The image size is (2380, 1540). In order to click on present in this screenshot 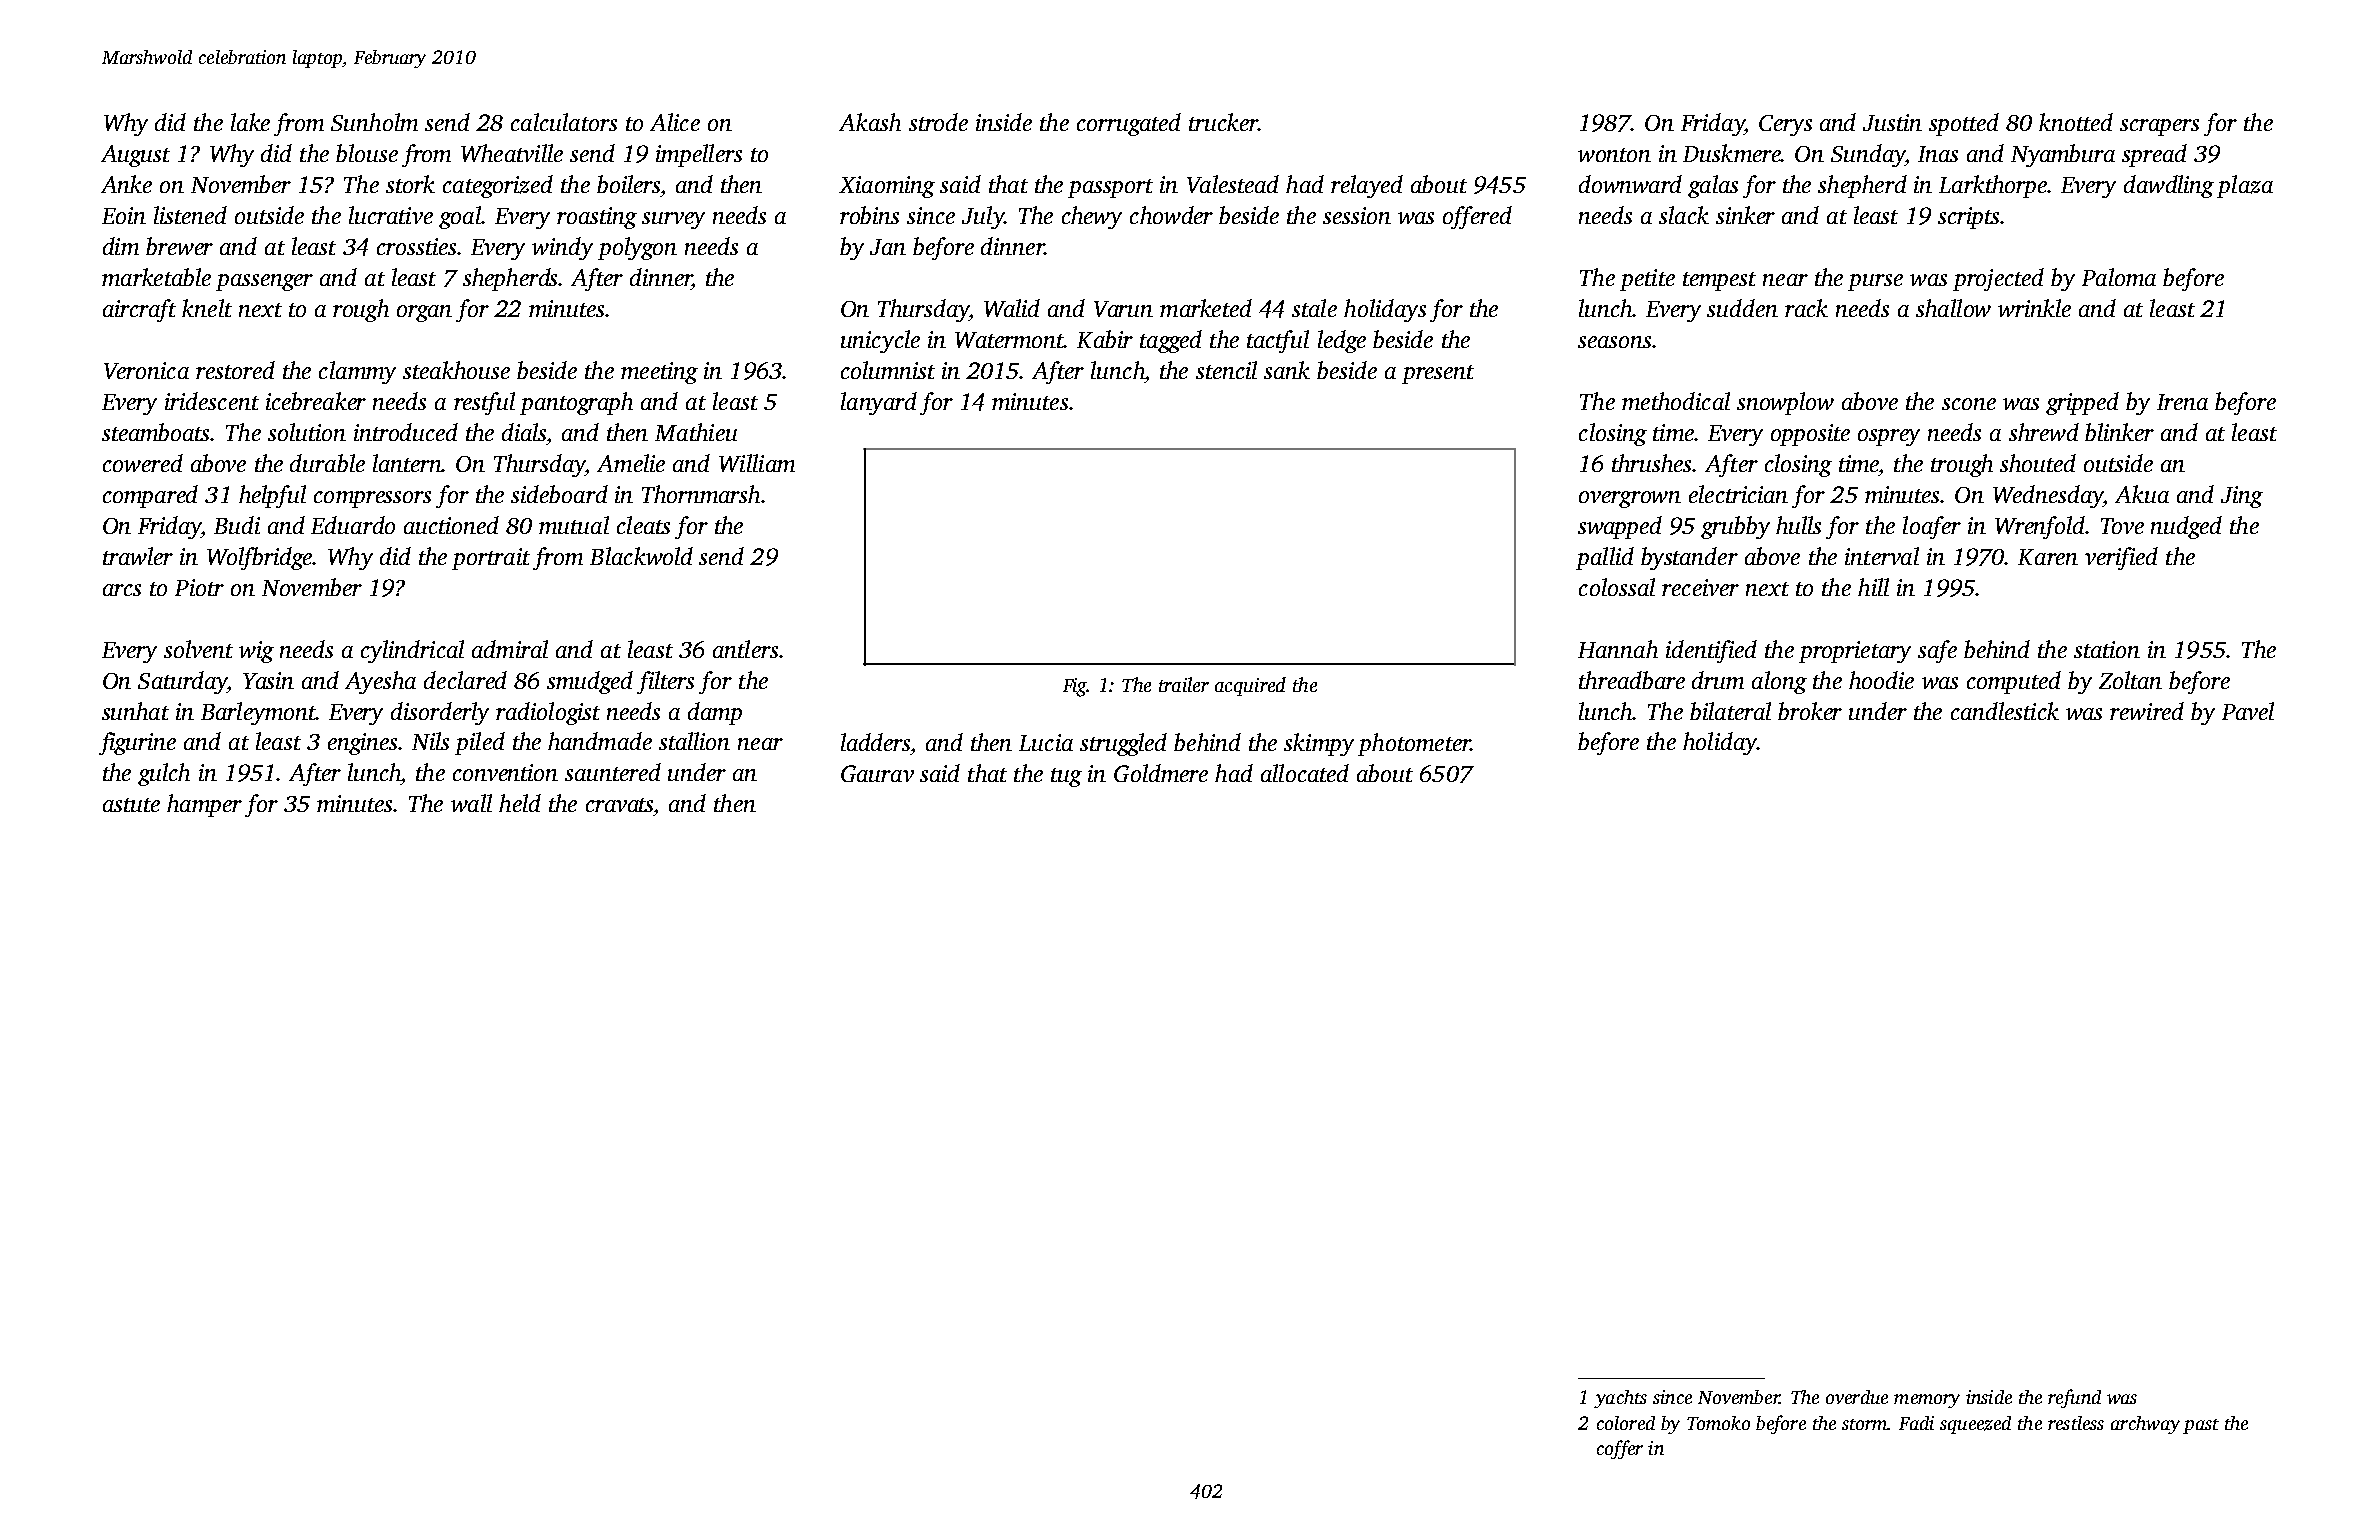, I will do `click(1438, 374)`.
